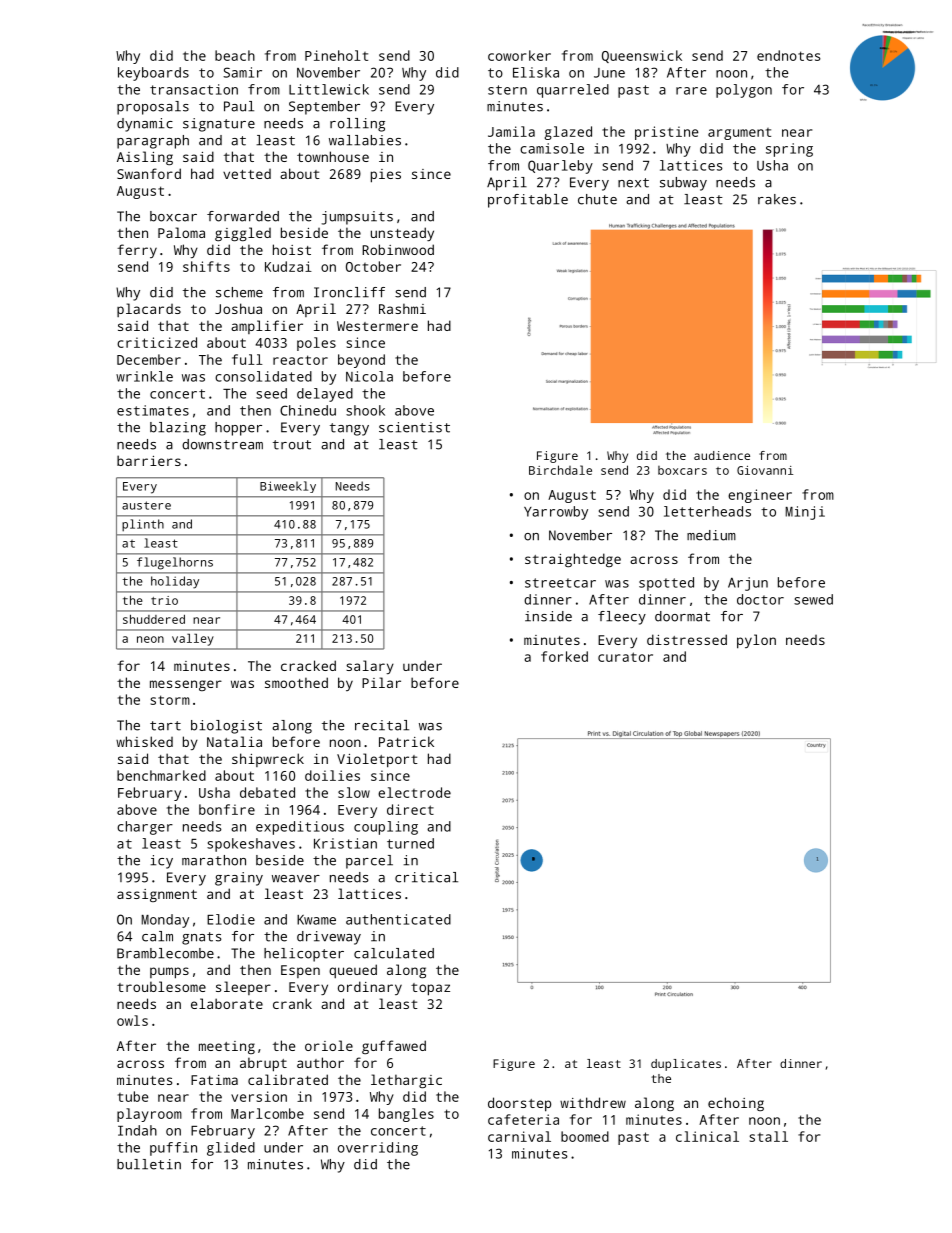 Image resolution: width=952 pixels, height=1233 pixels. Describe the element at coordinates (789, 55) in the screenshot. I see `endnotes` at that location.
